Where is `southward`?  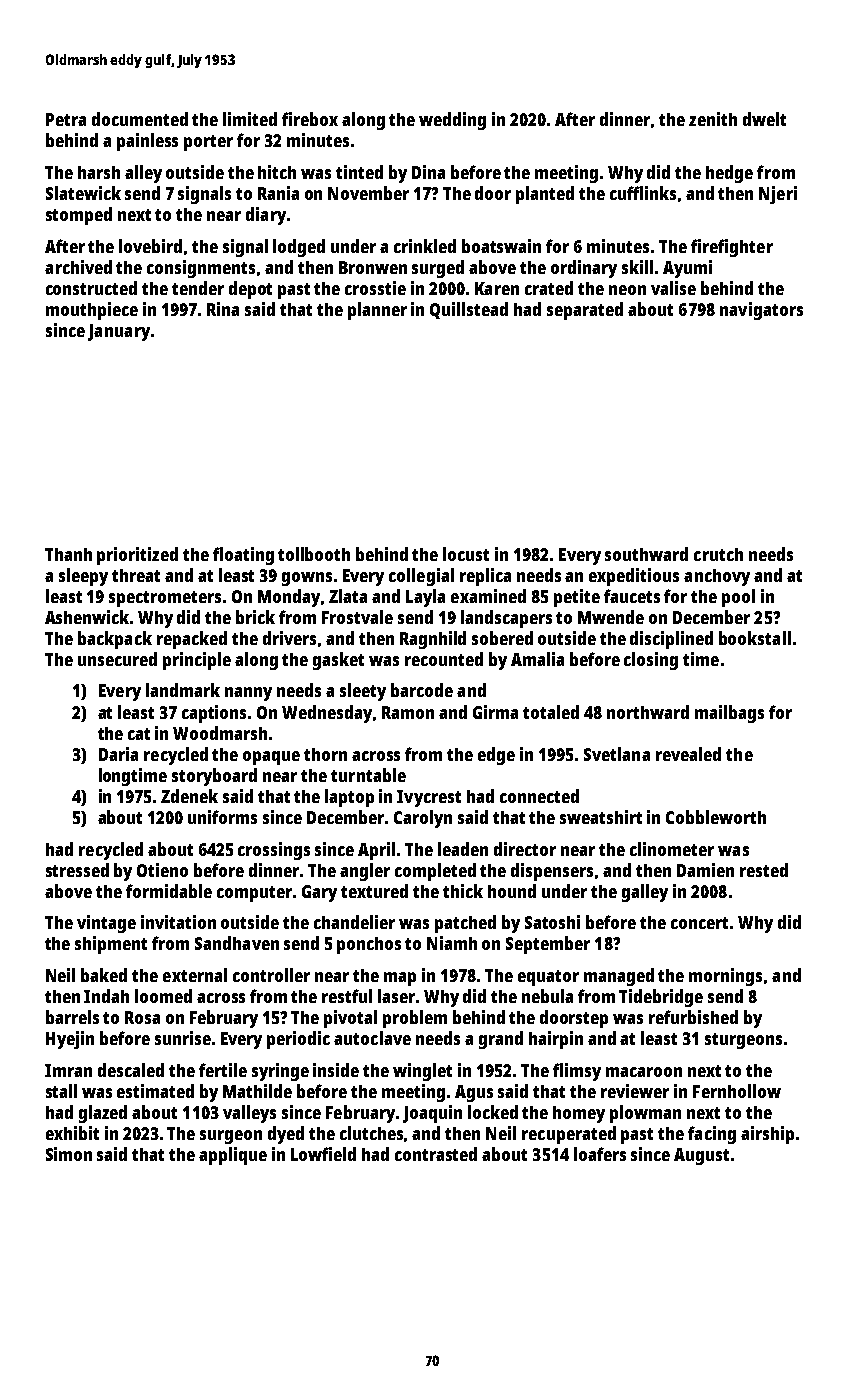 southward is located at coordinates (646, 554).
